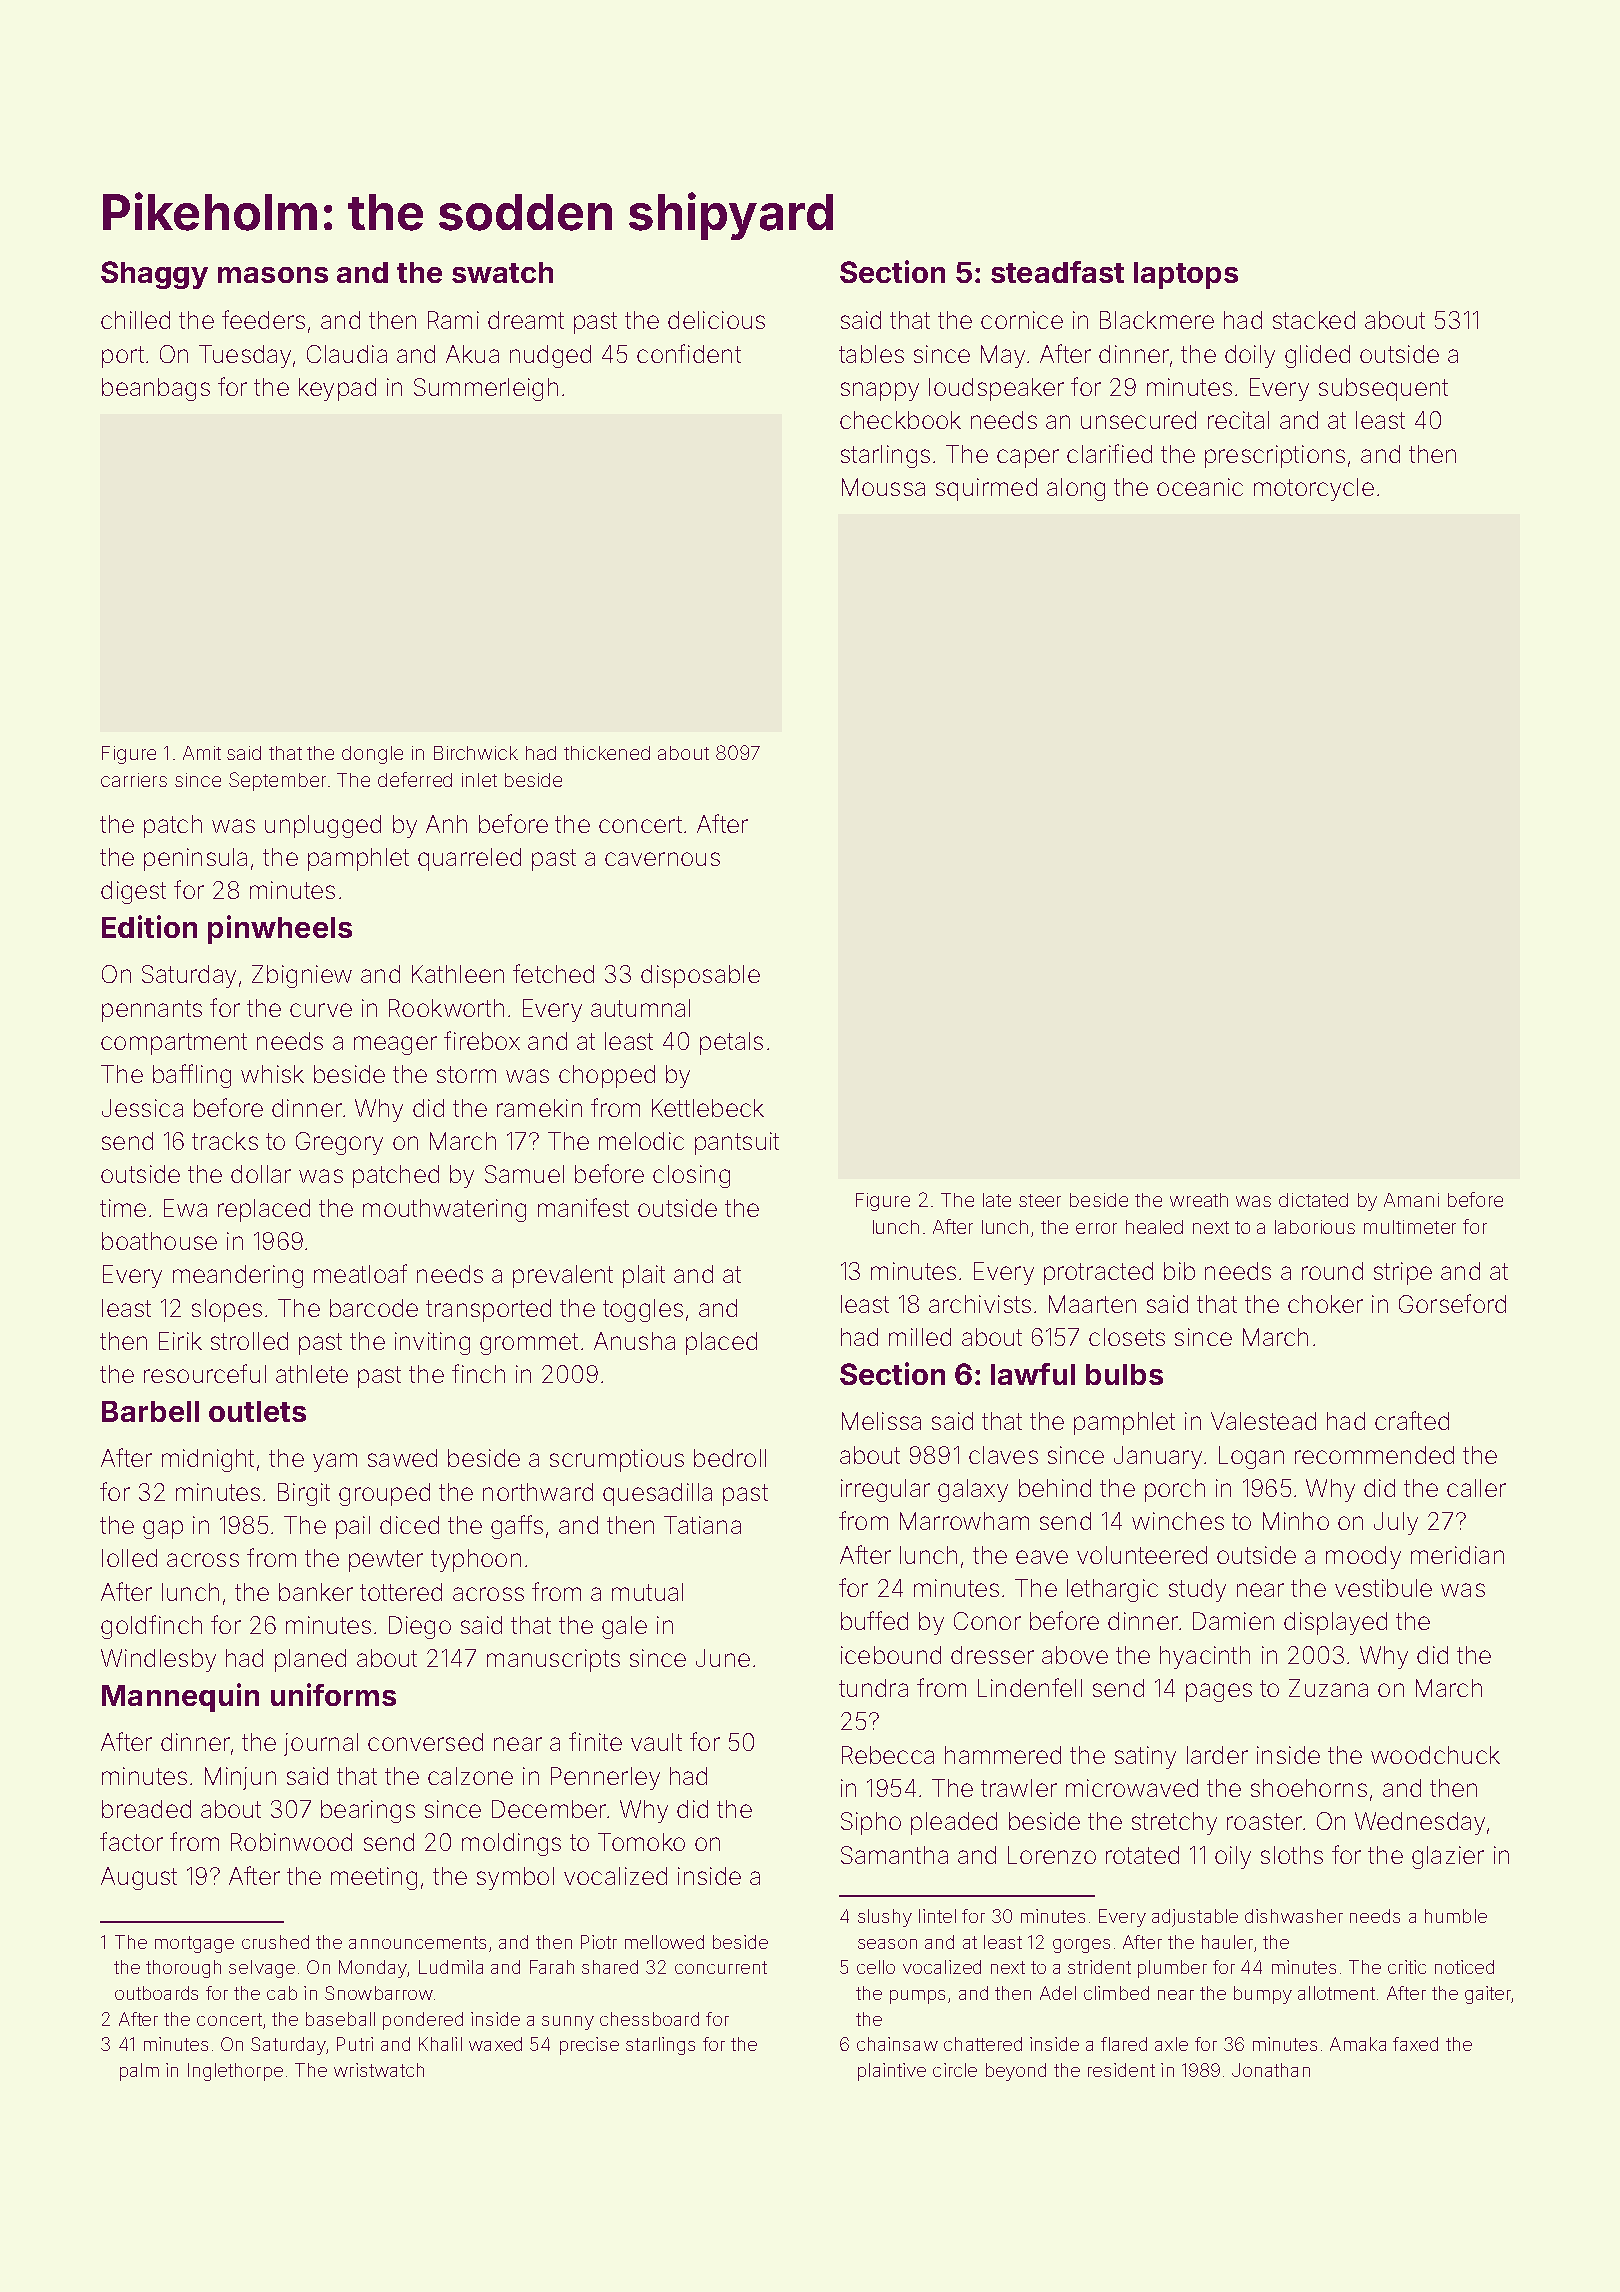  I want to click on crafted, so click(1412, 1420).
